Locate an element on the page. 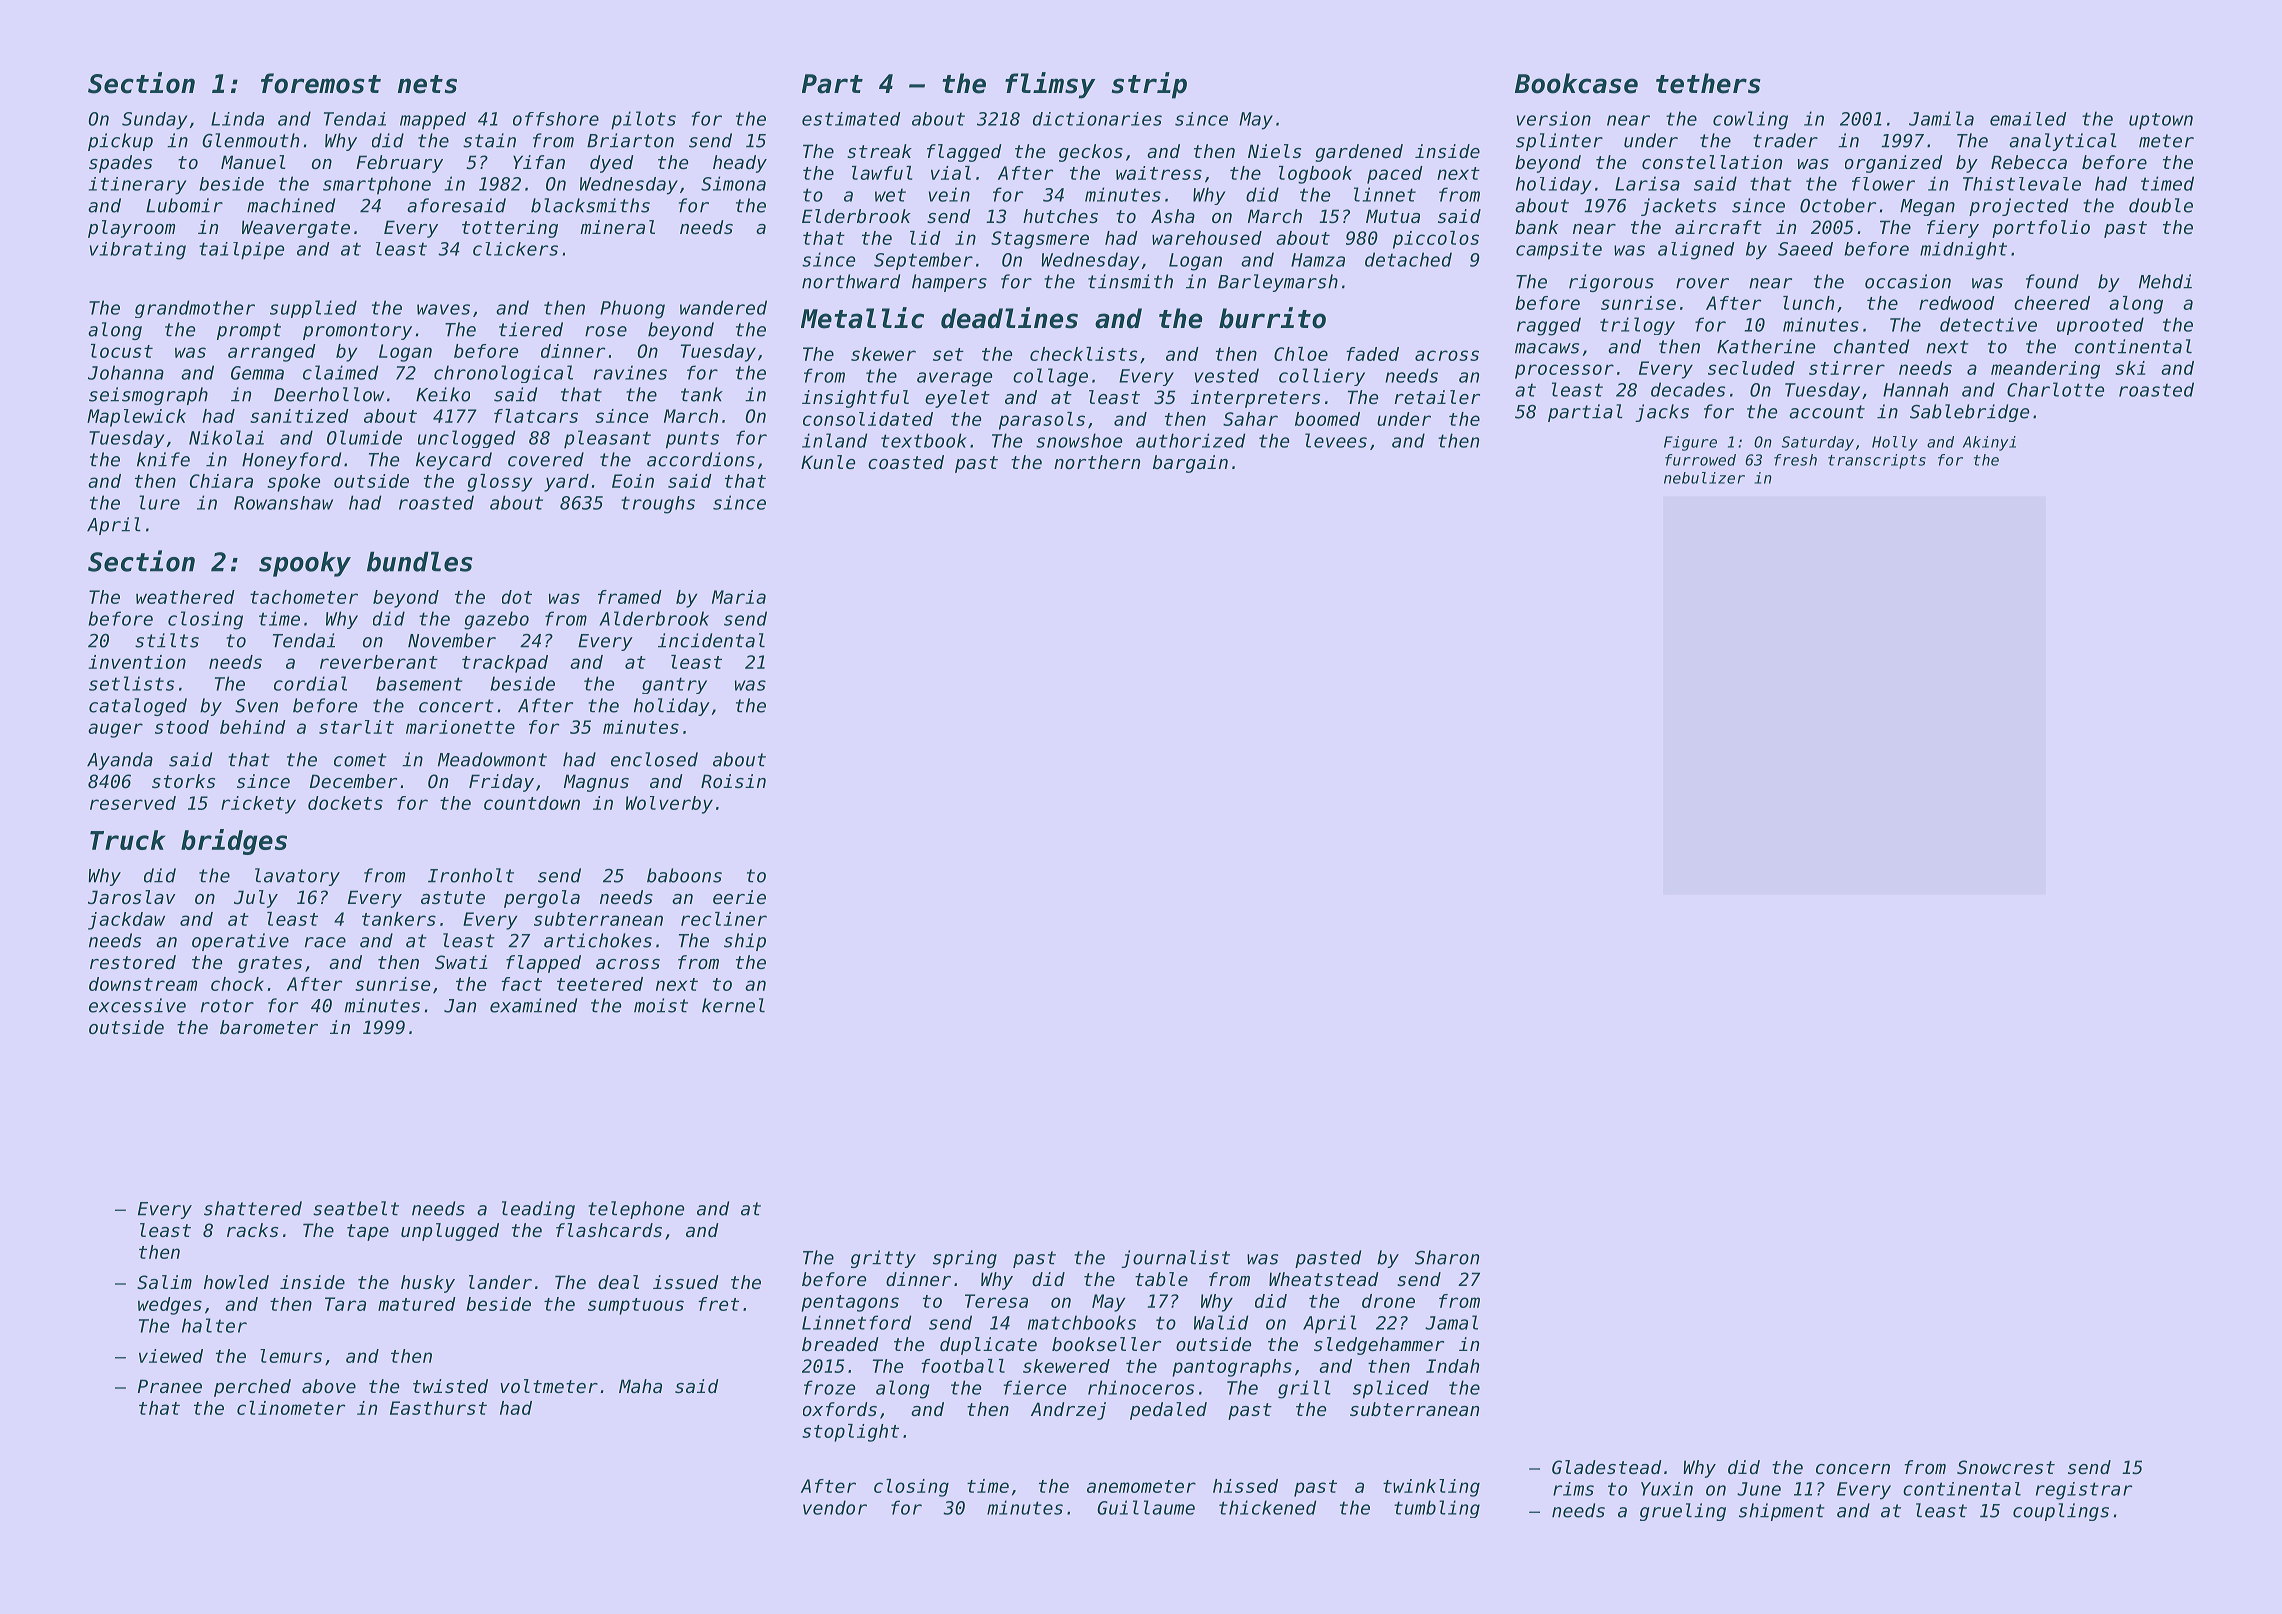 This image has width=2282, height=1614. Pranee is located at coordinates (170, 1386).
